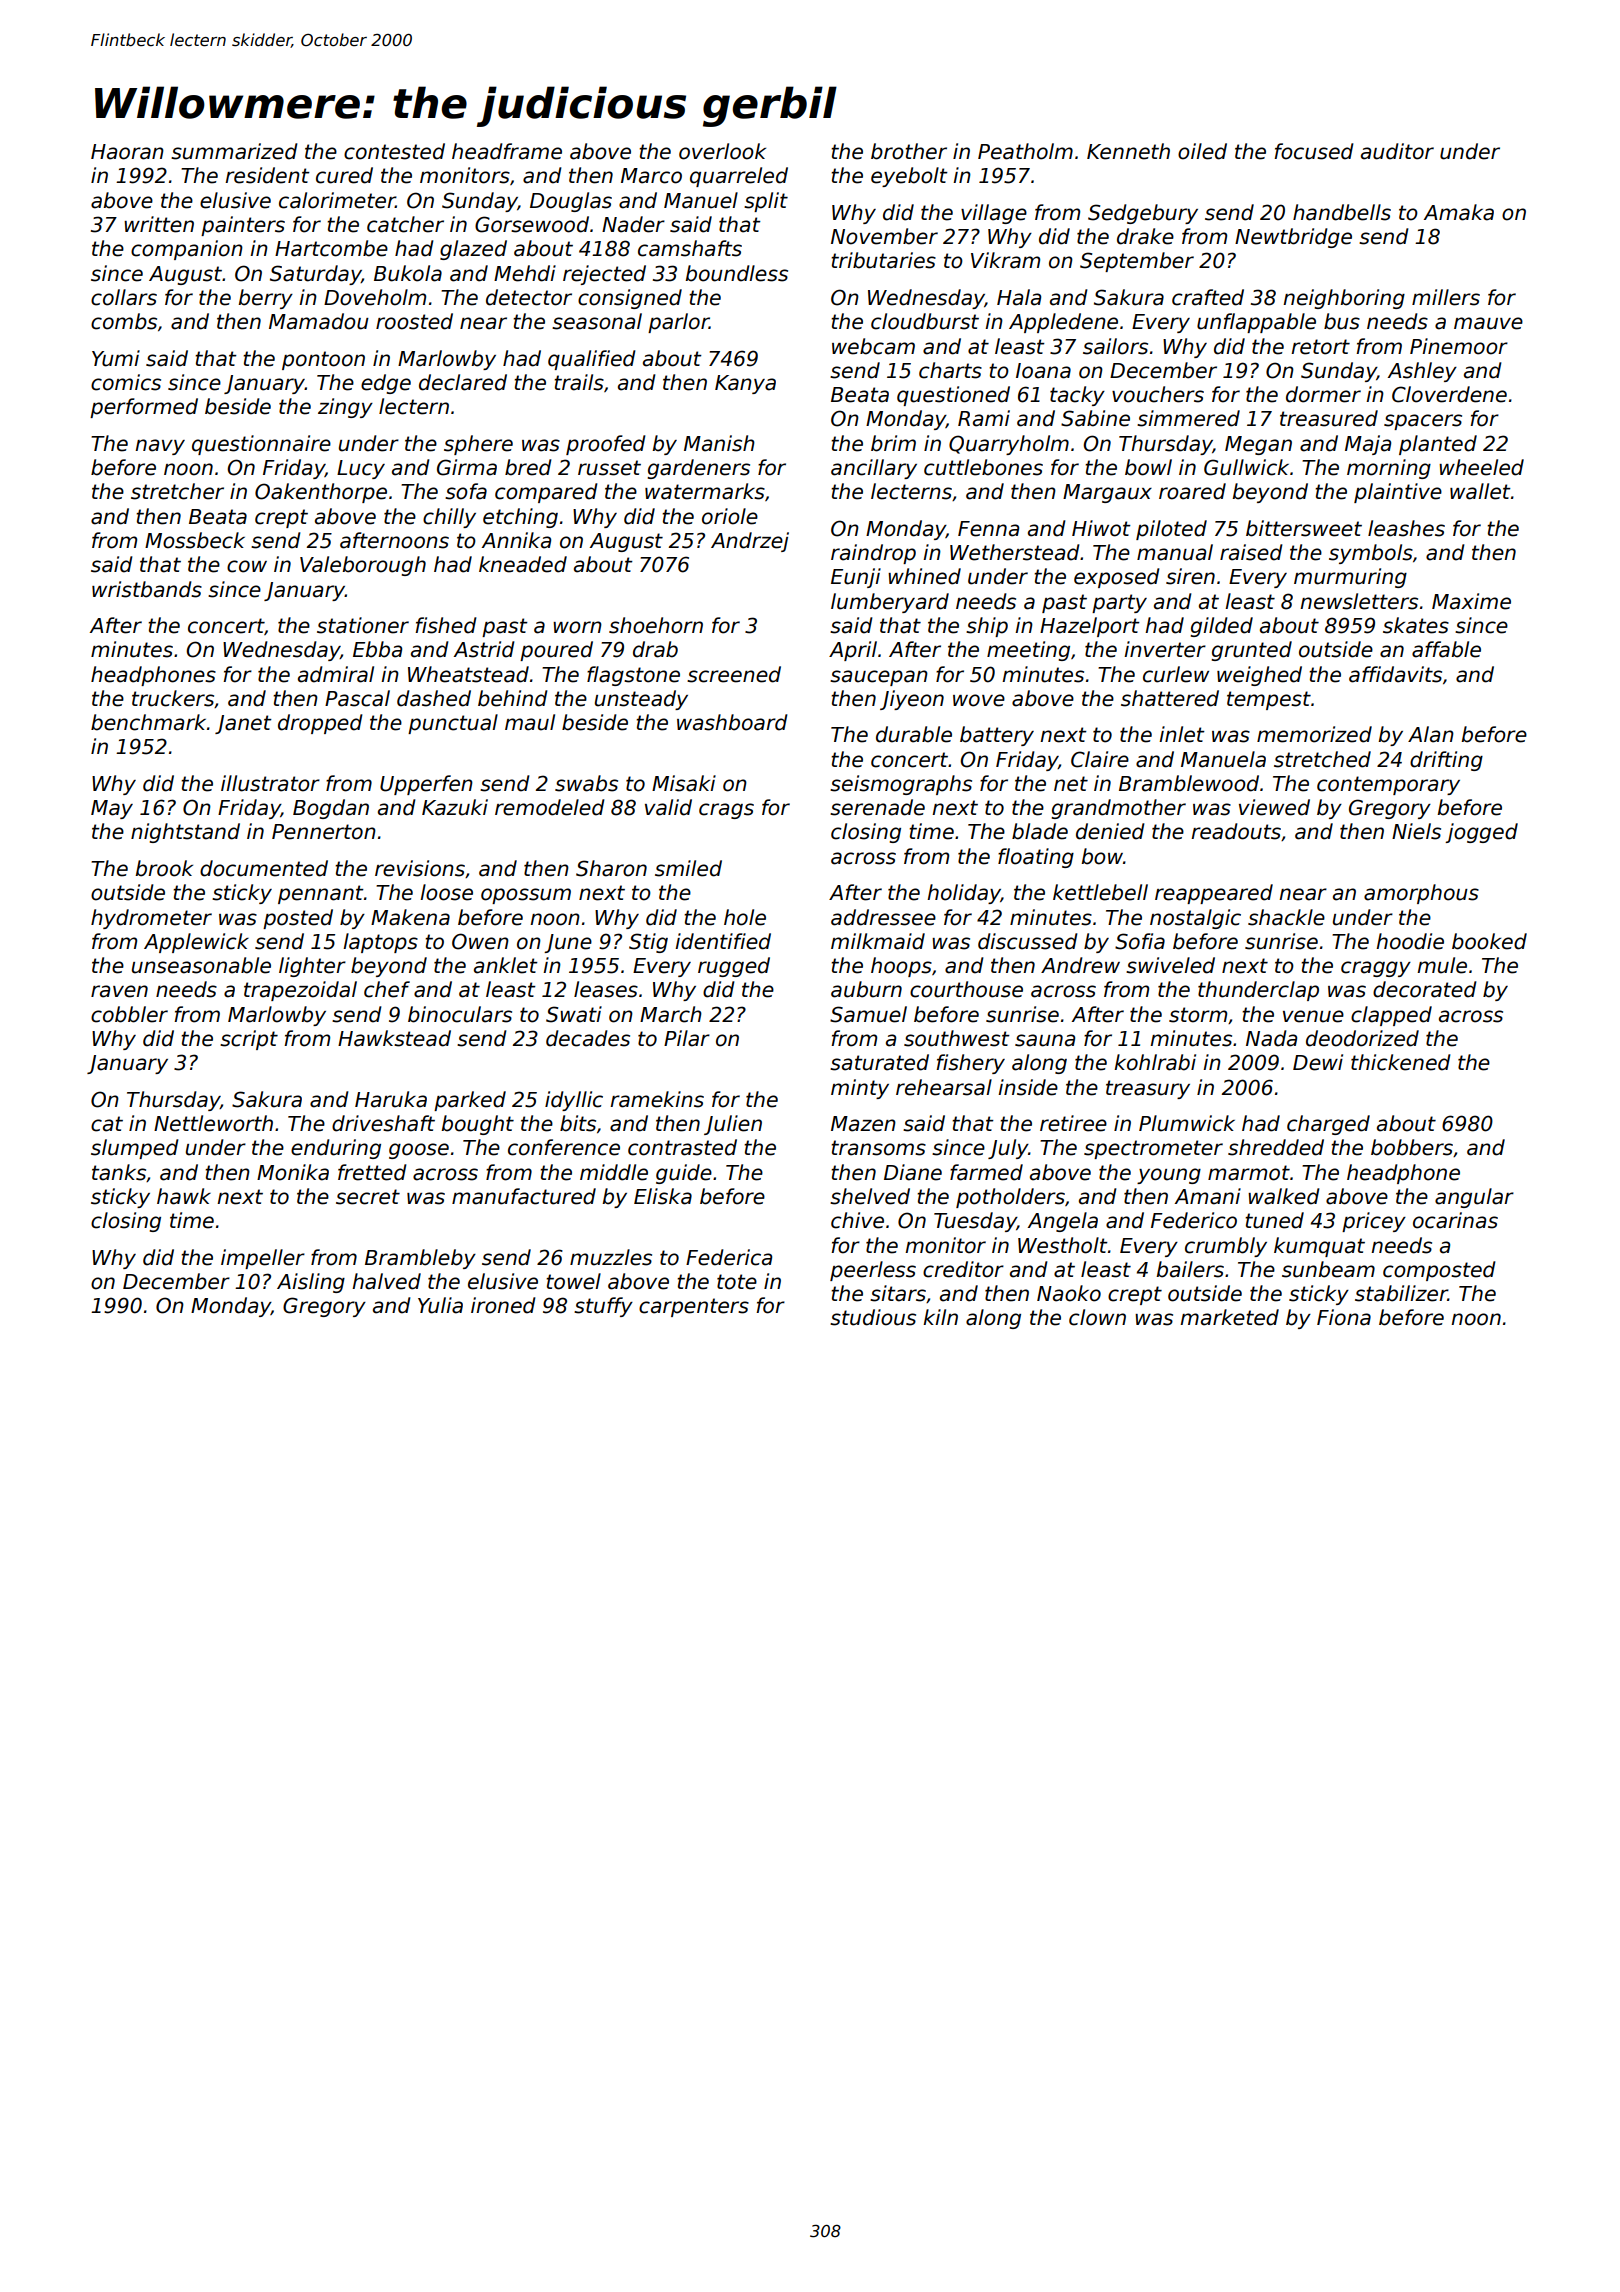 The width and height of the image is (1620, 2292). What do you see at coordinates (1401, 1062) in the image?
I see `thickened` at bounding box center [1401, 1062].
